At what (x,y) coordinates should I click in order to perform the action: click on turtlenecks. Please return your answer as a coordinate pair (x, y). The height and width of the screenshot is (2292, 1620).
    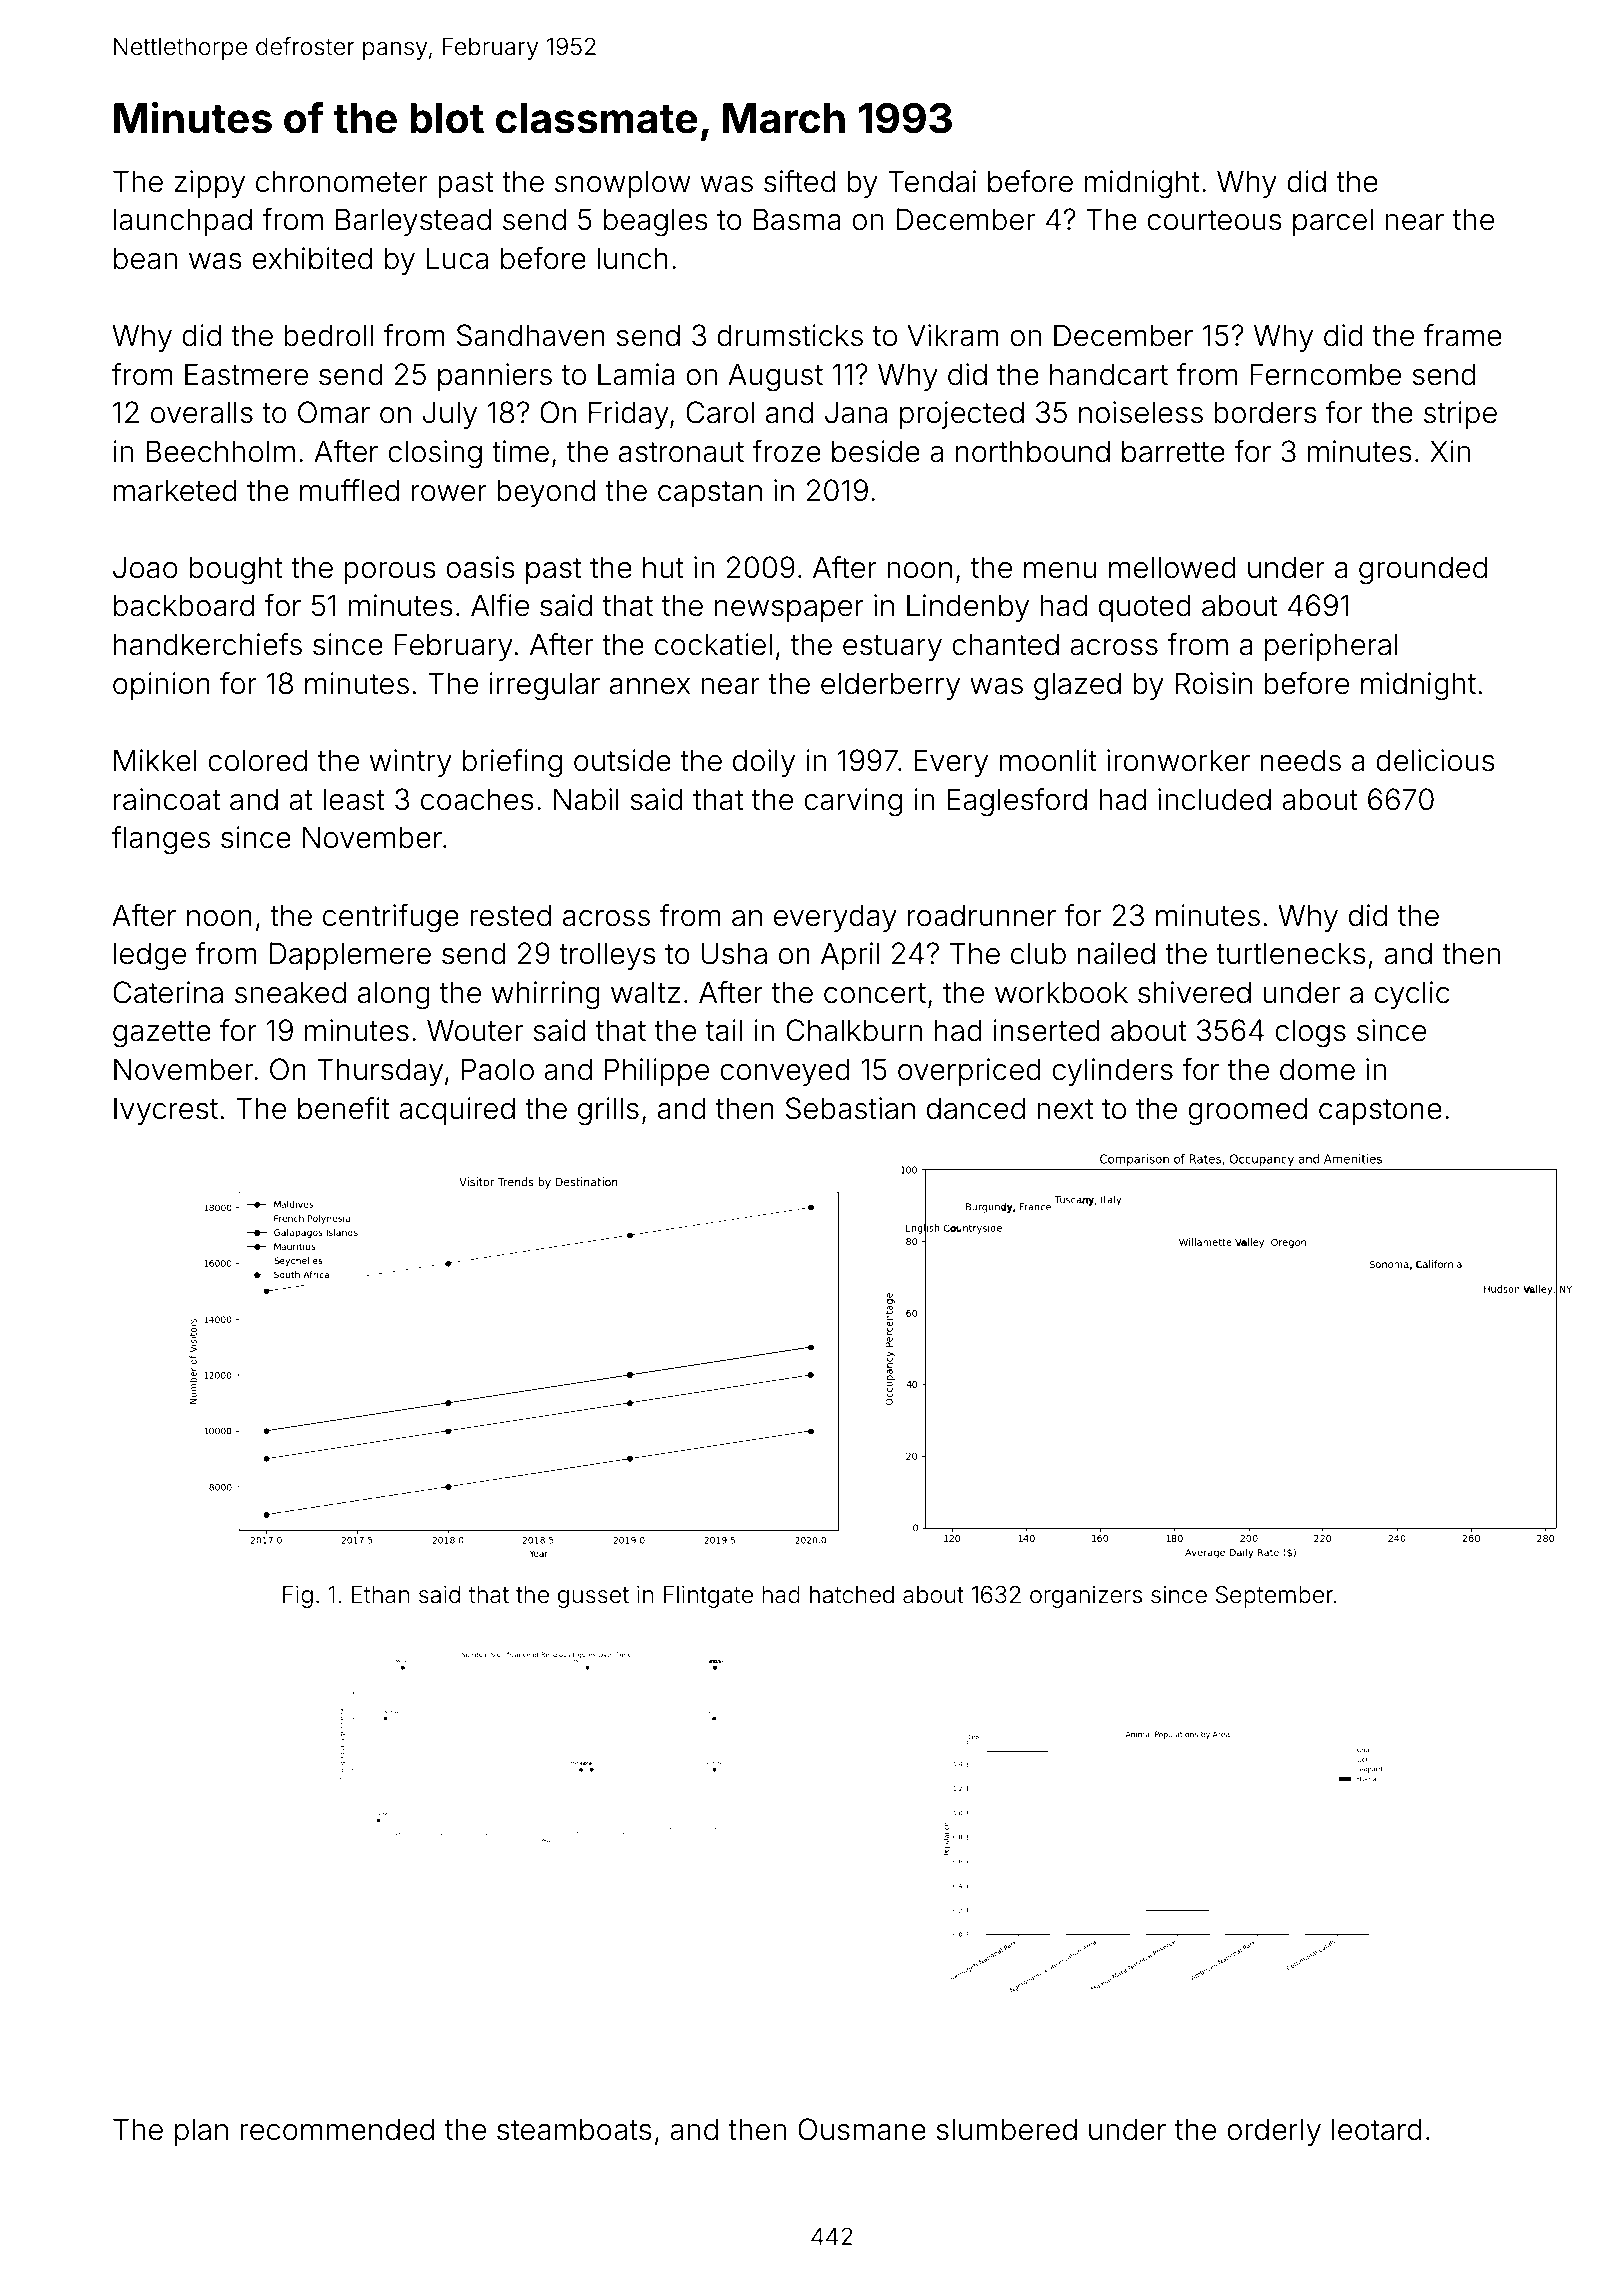
    Looking at the image, I should click on (1290, 953).
